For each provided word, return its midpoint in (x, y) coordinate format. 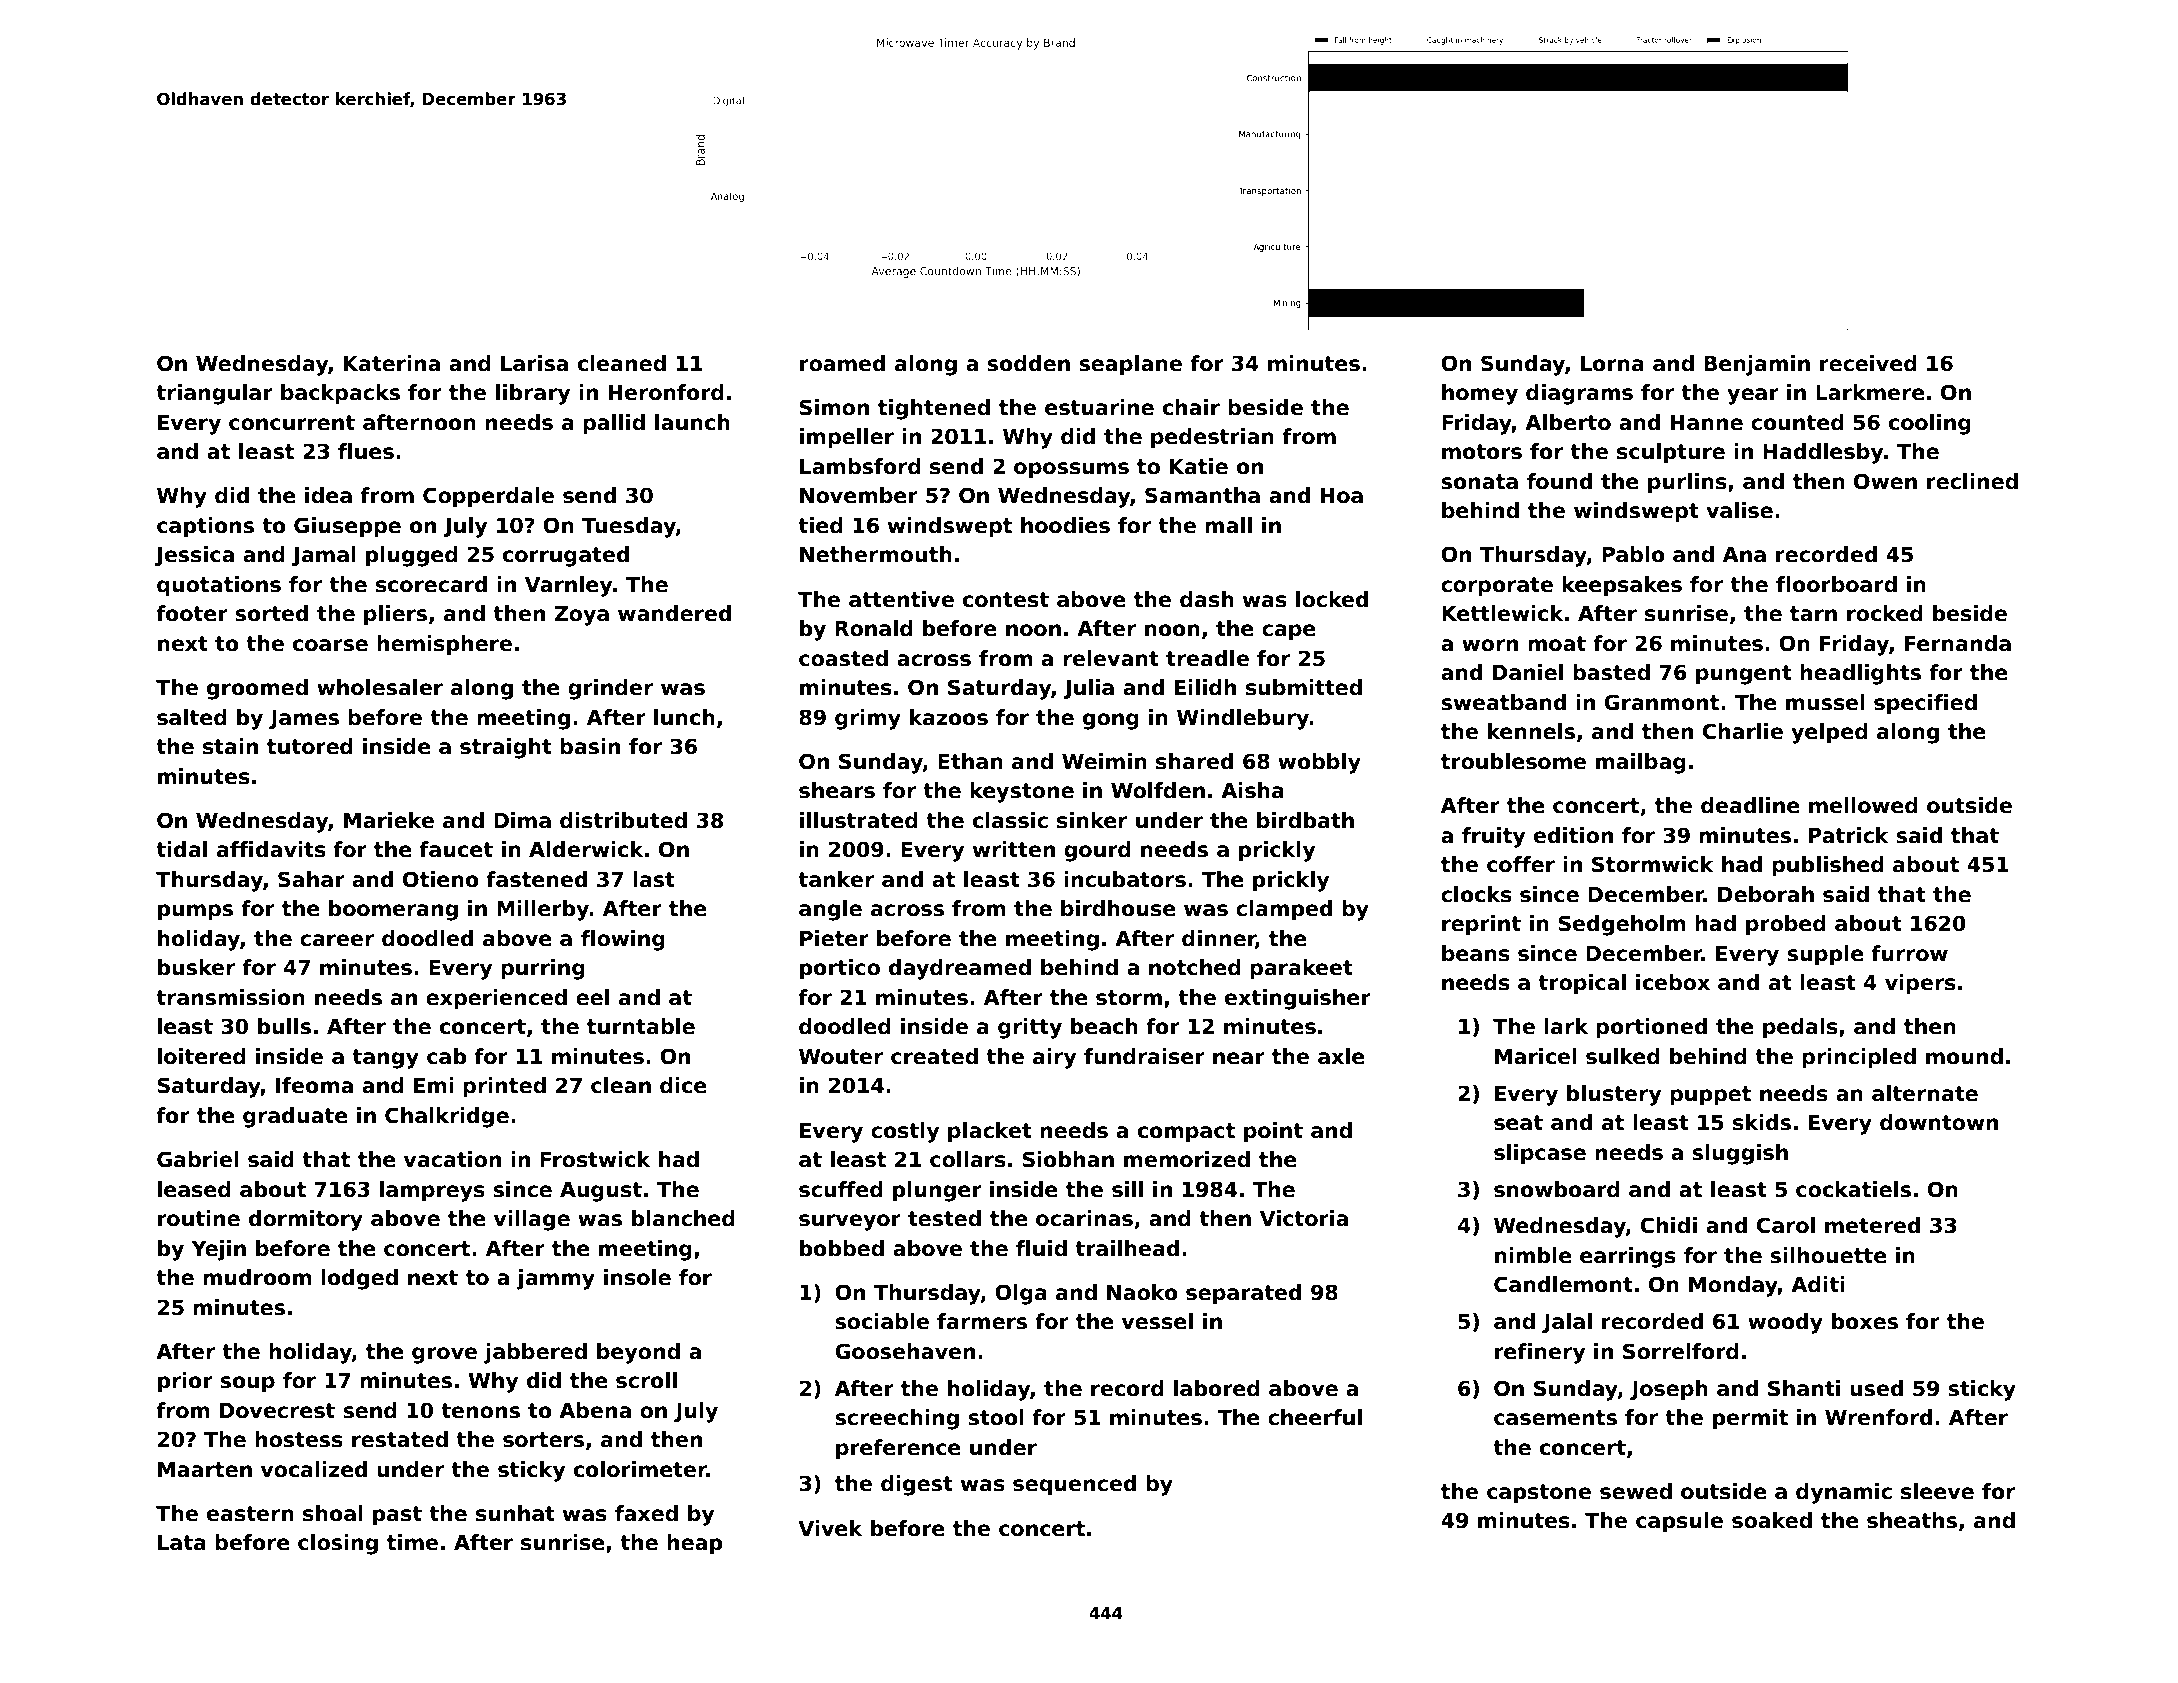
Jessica (194, 556)
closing (338, 1544)
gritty (1030, 1028)
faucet (456, 849)
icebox (1673, 982)
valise (1739, 510)
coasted (843, 658)
